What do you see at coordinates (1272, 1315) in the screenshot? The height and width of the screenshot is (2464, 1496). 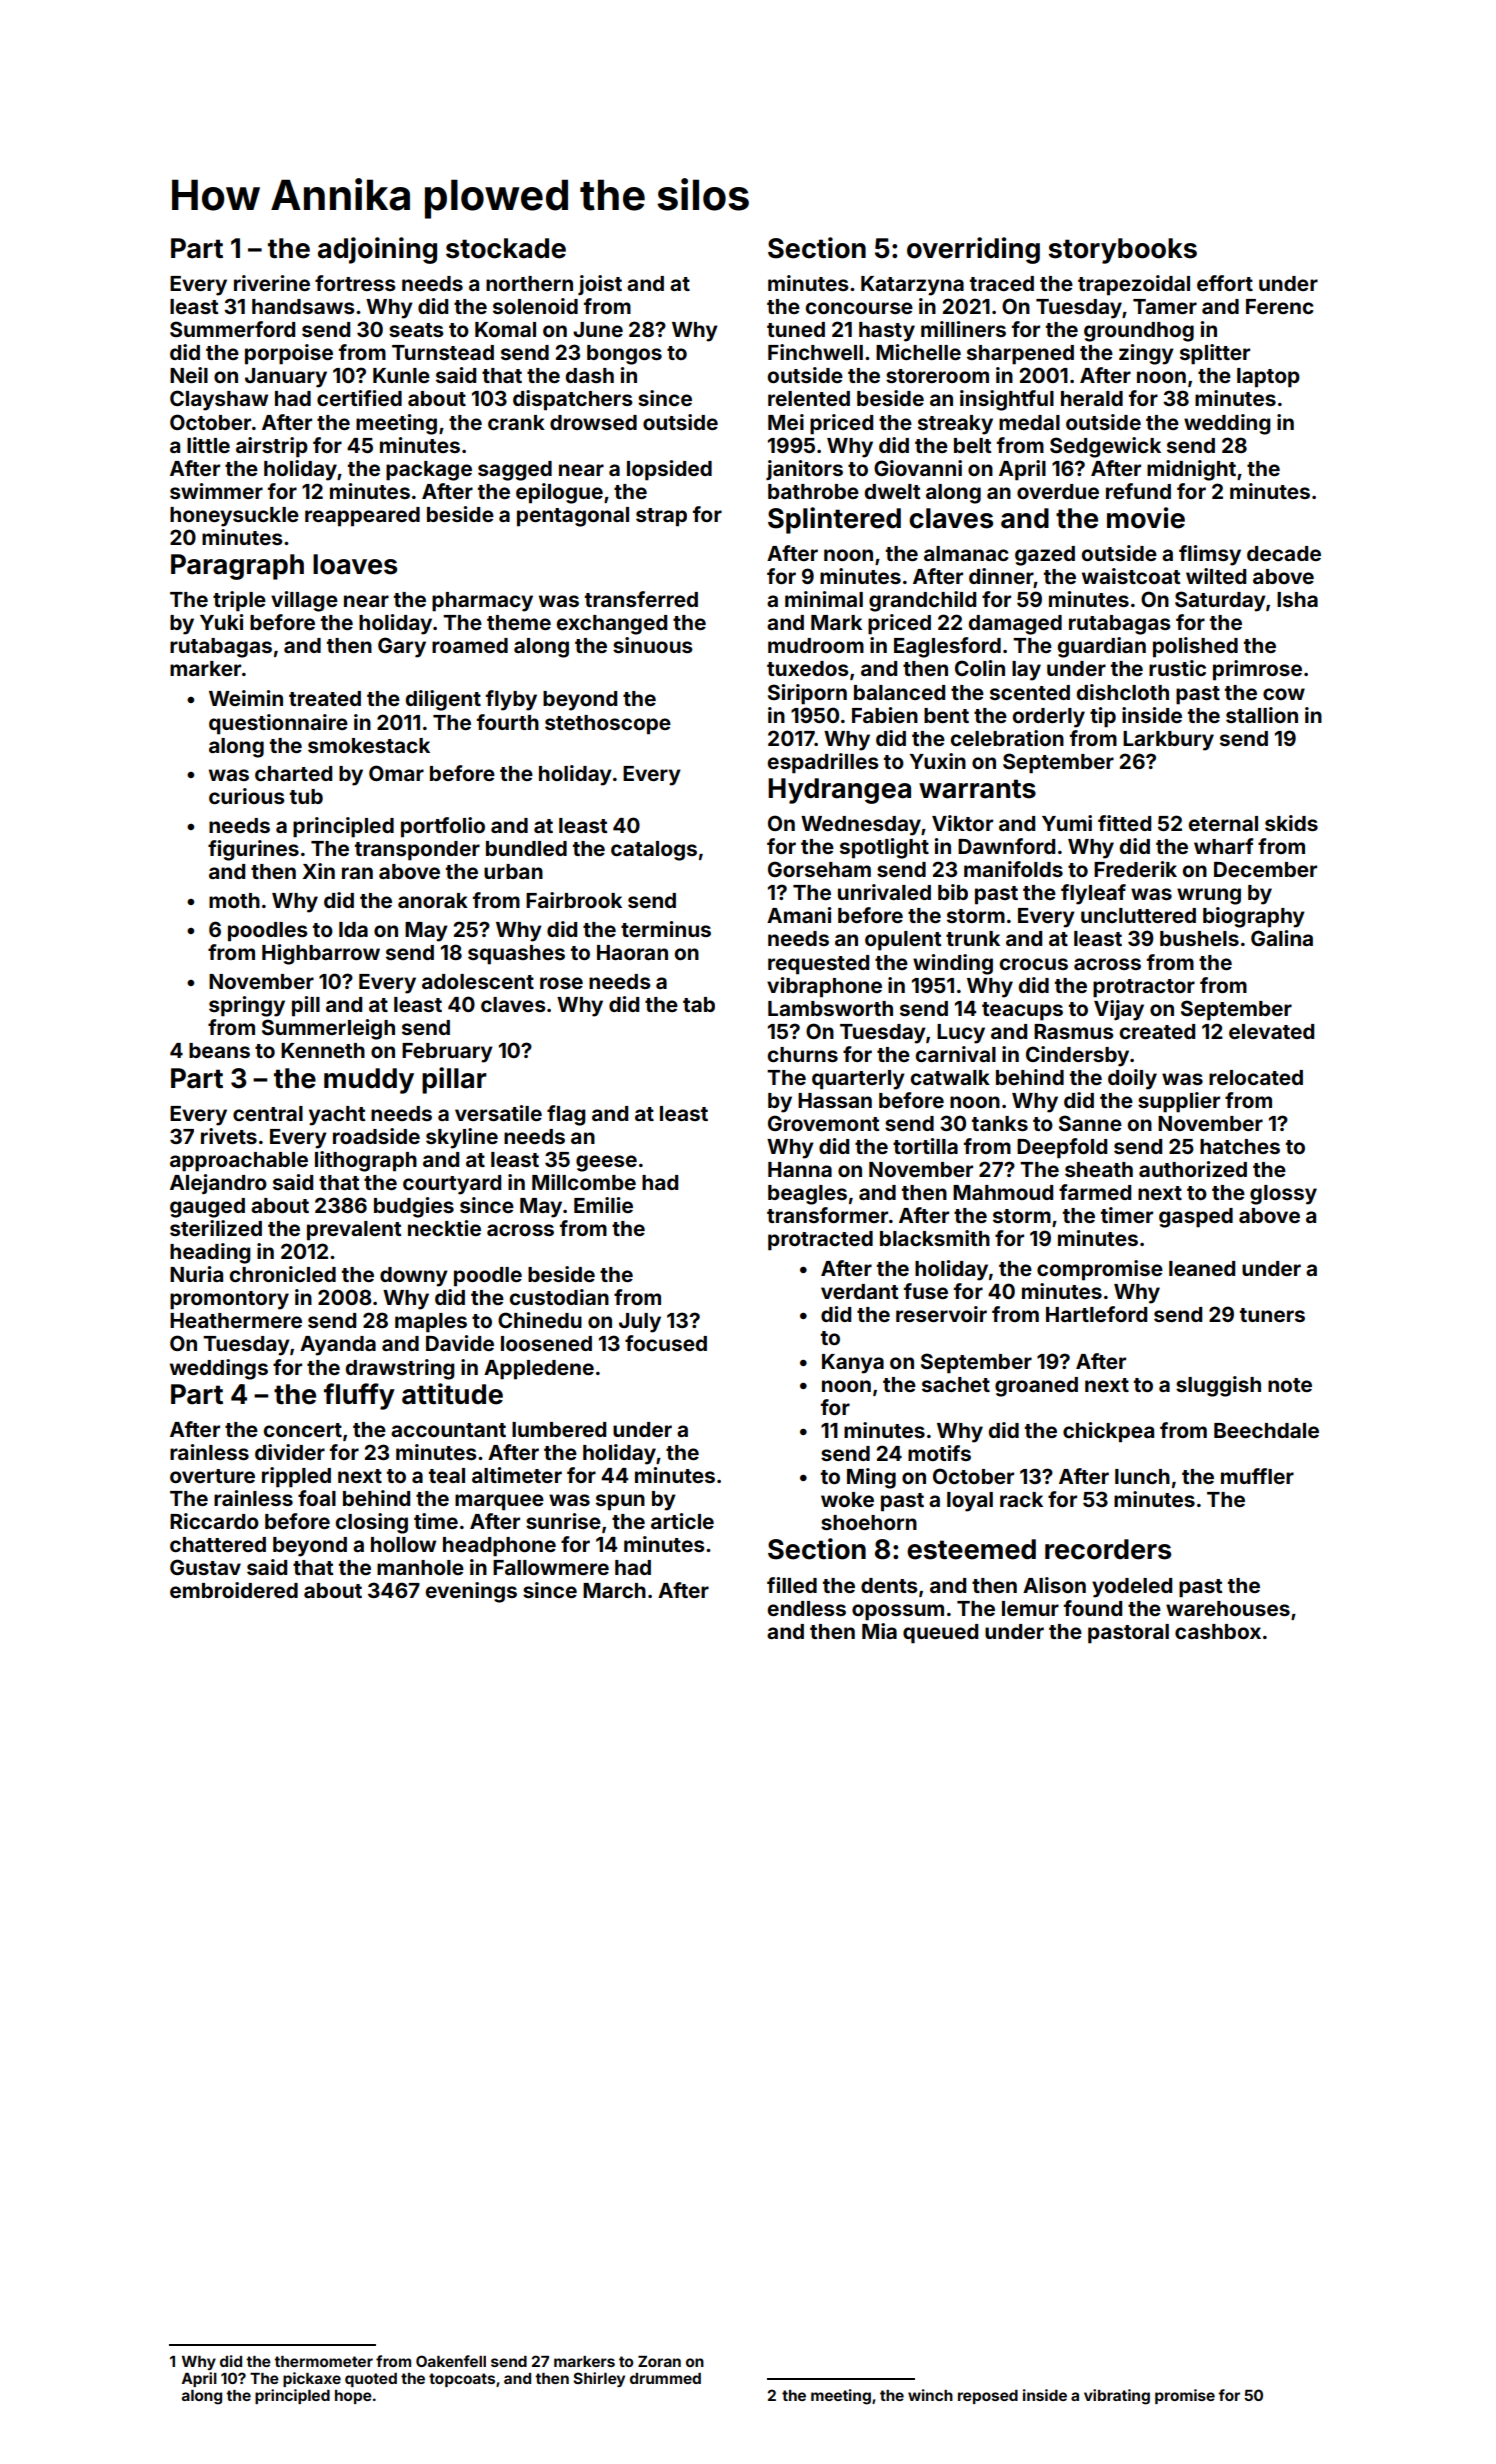 I see `tuners` at bounding box center [1272, 1315].
